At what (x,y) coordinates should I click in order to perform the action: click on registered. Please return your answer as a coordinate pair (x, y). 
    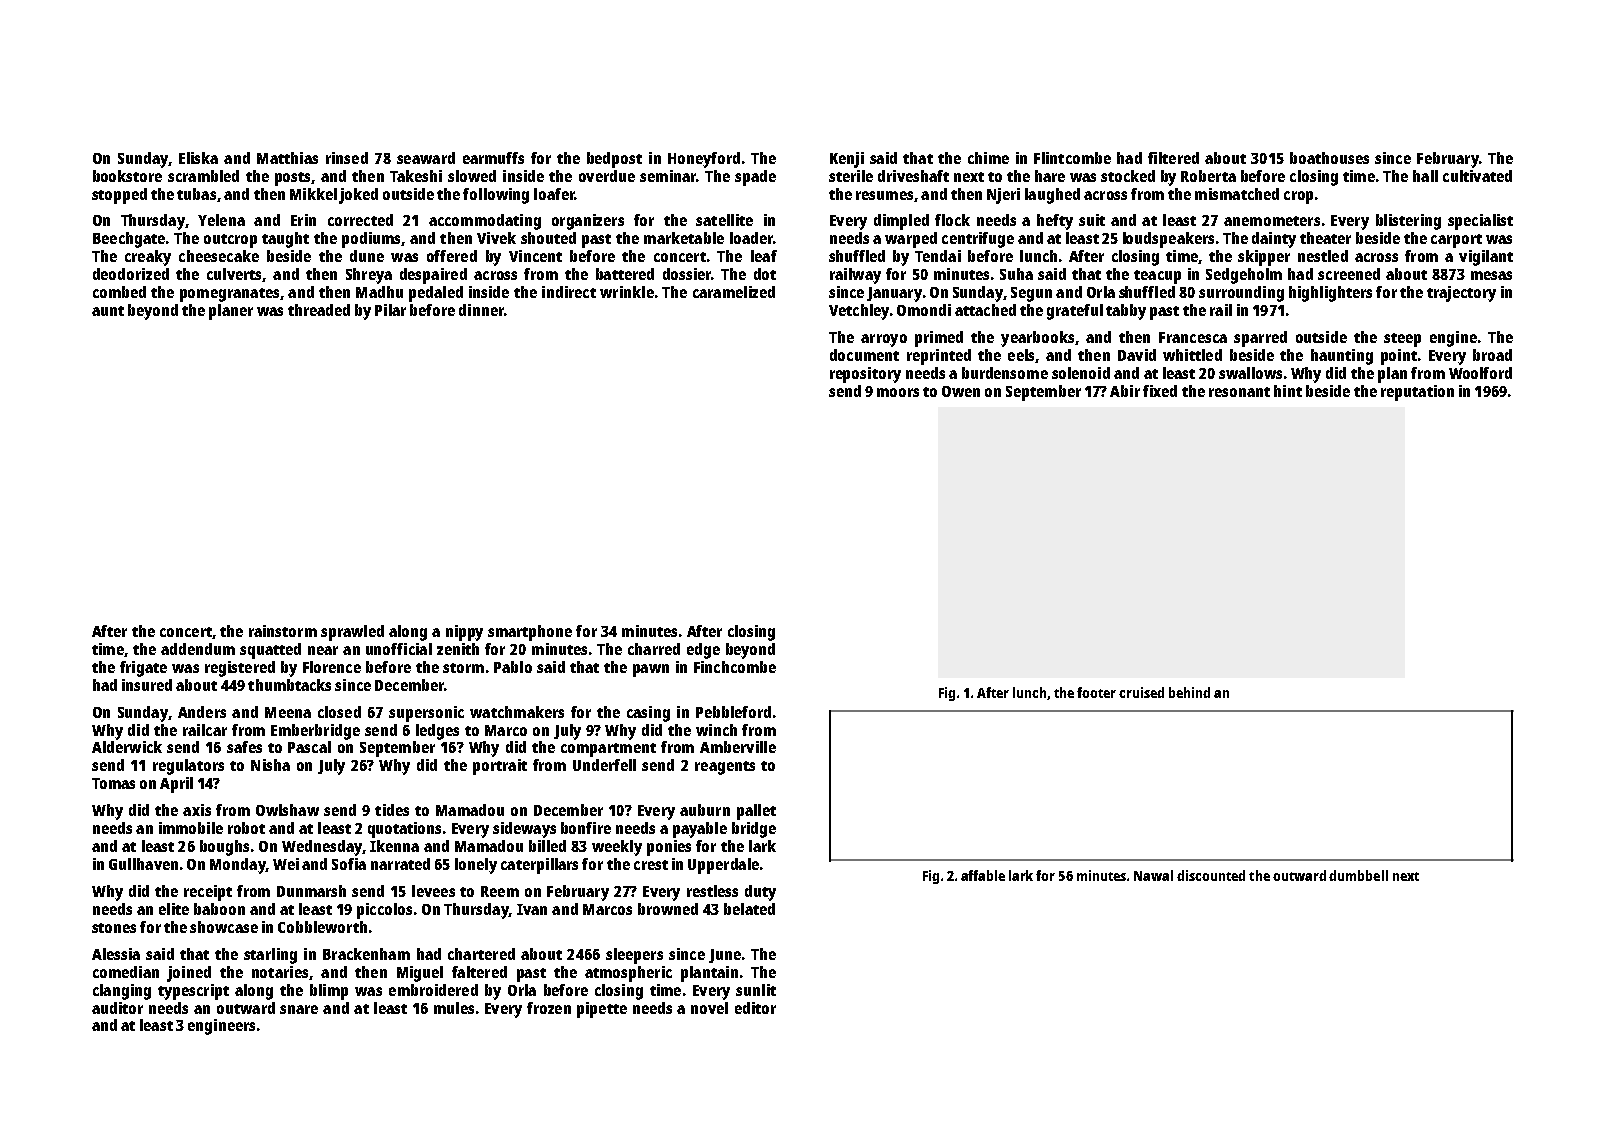
    Looking at the image, I should click on (240, 669).
